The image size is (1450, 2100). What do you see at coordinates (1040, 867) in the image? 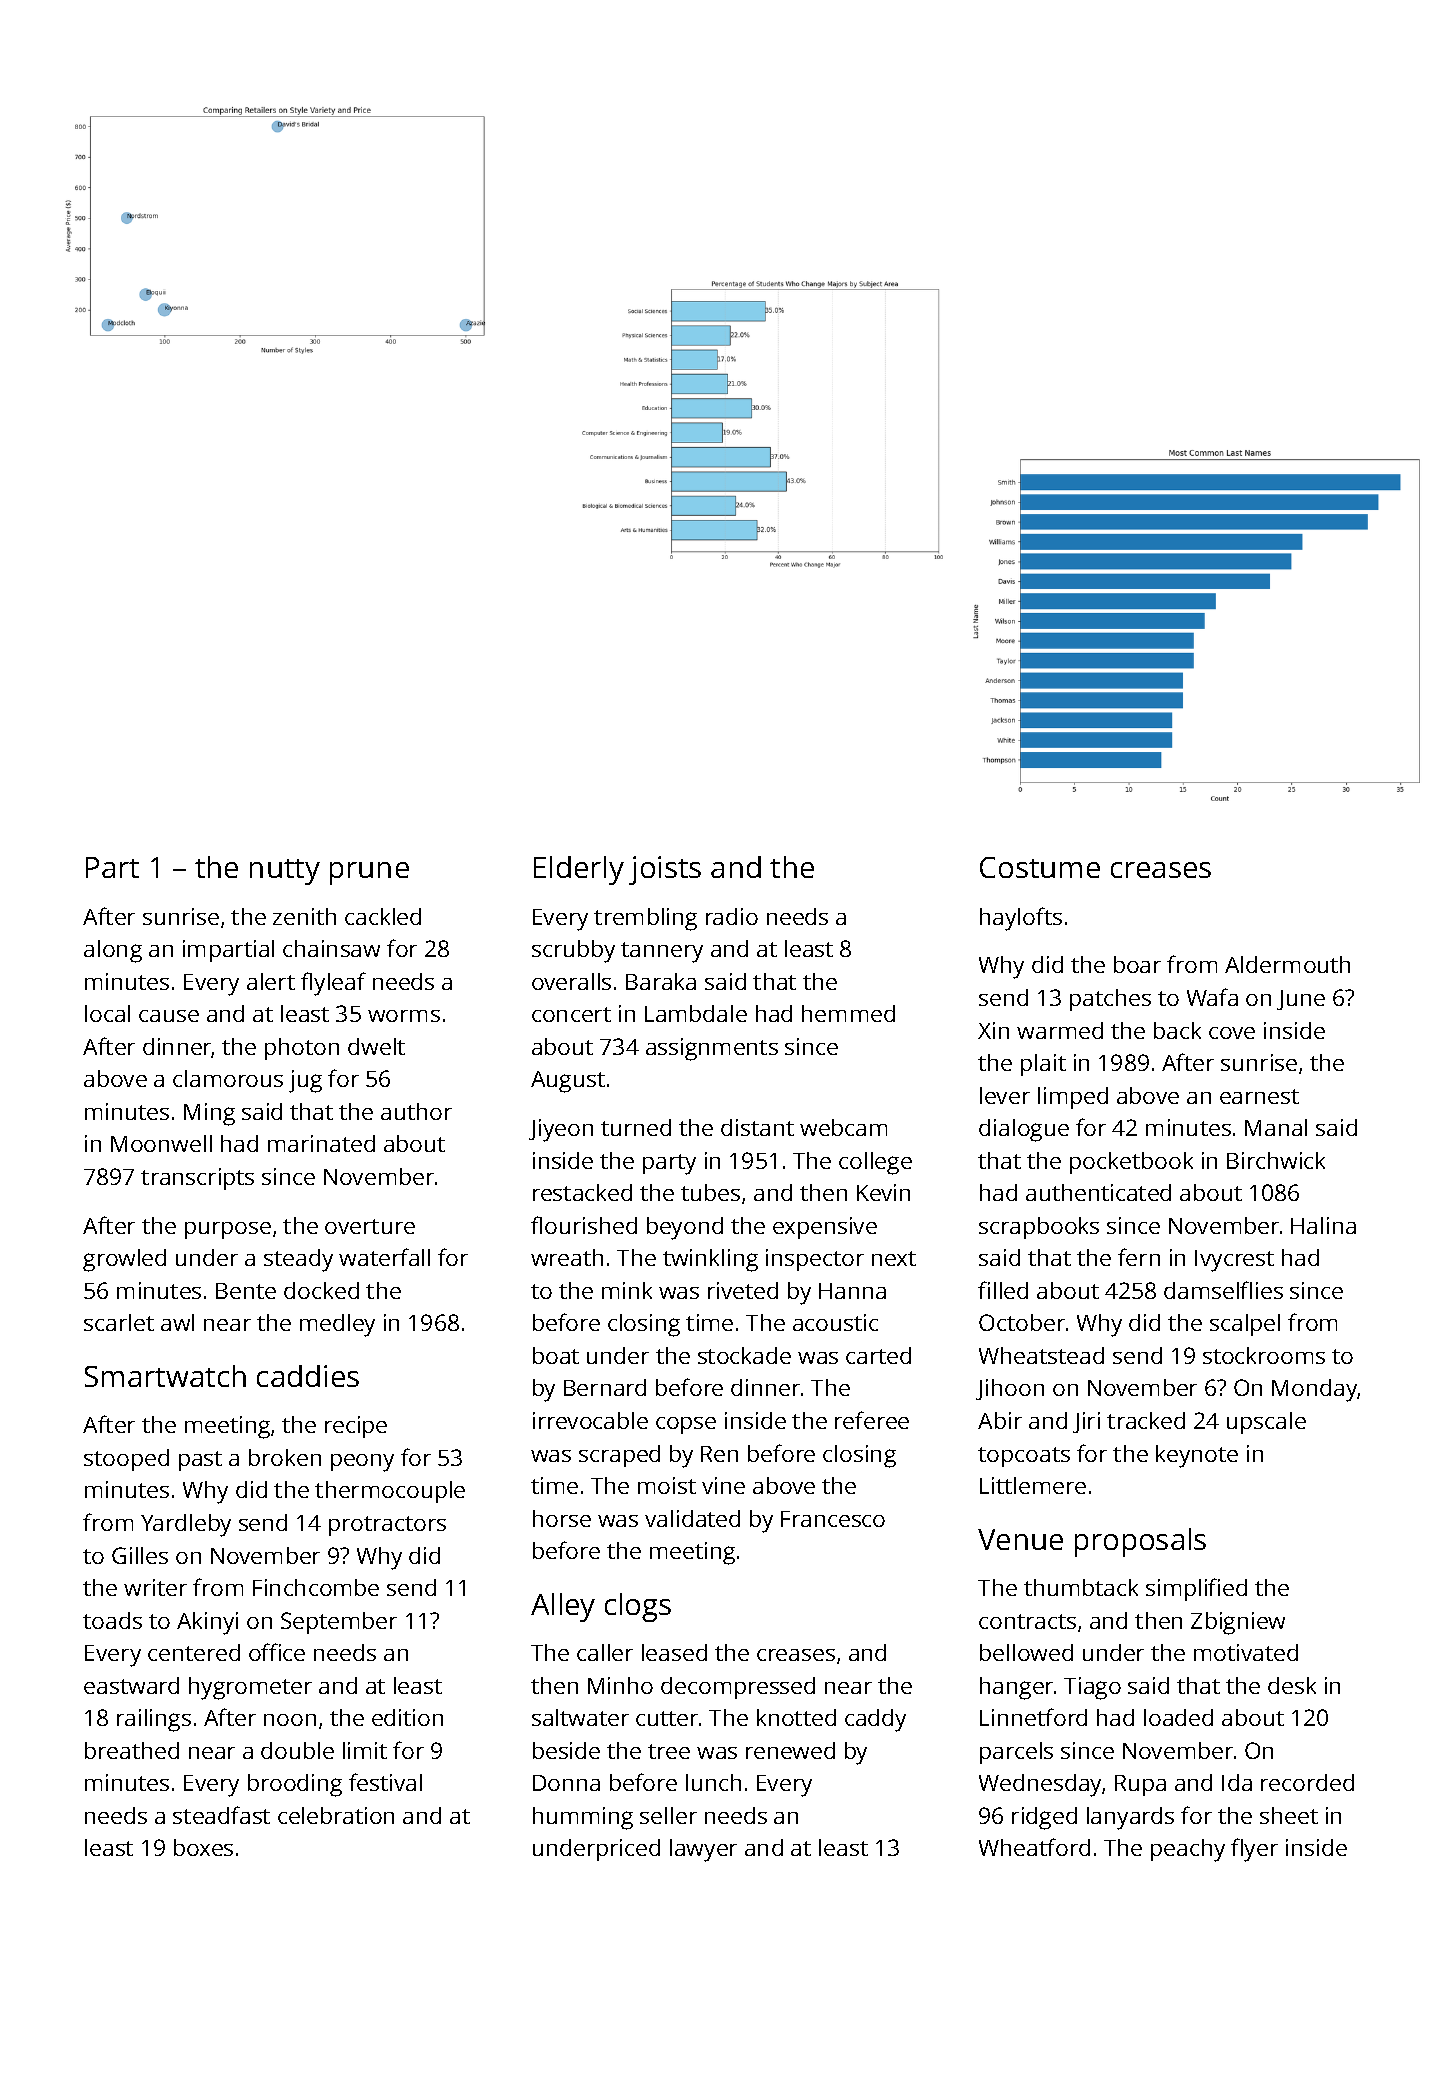
I see `Costume` at bounding box center [1040, 867].
